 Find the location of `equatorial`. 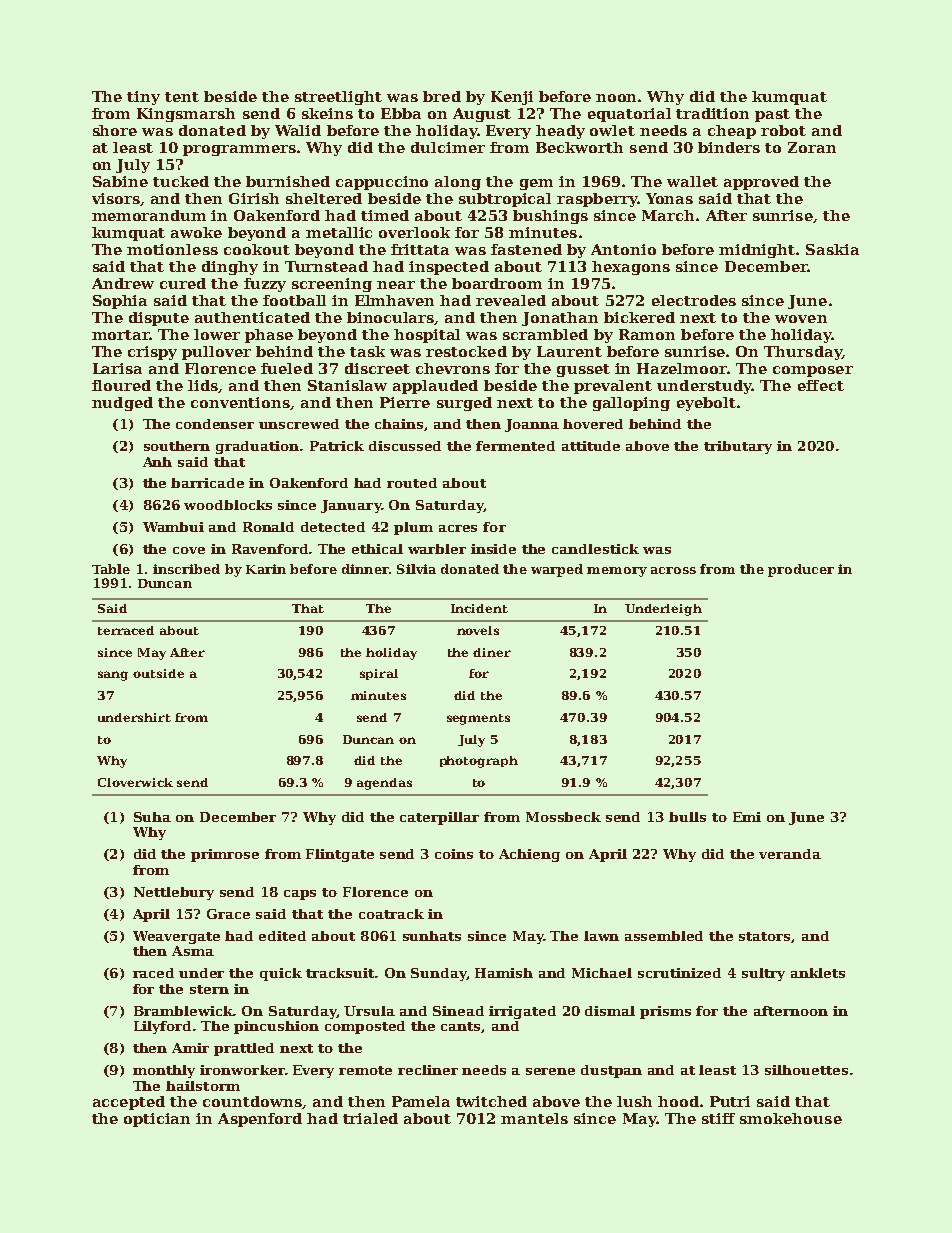

equatorial is located at coordinates (629, 115).
